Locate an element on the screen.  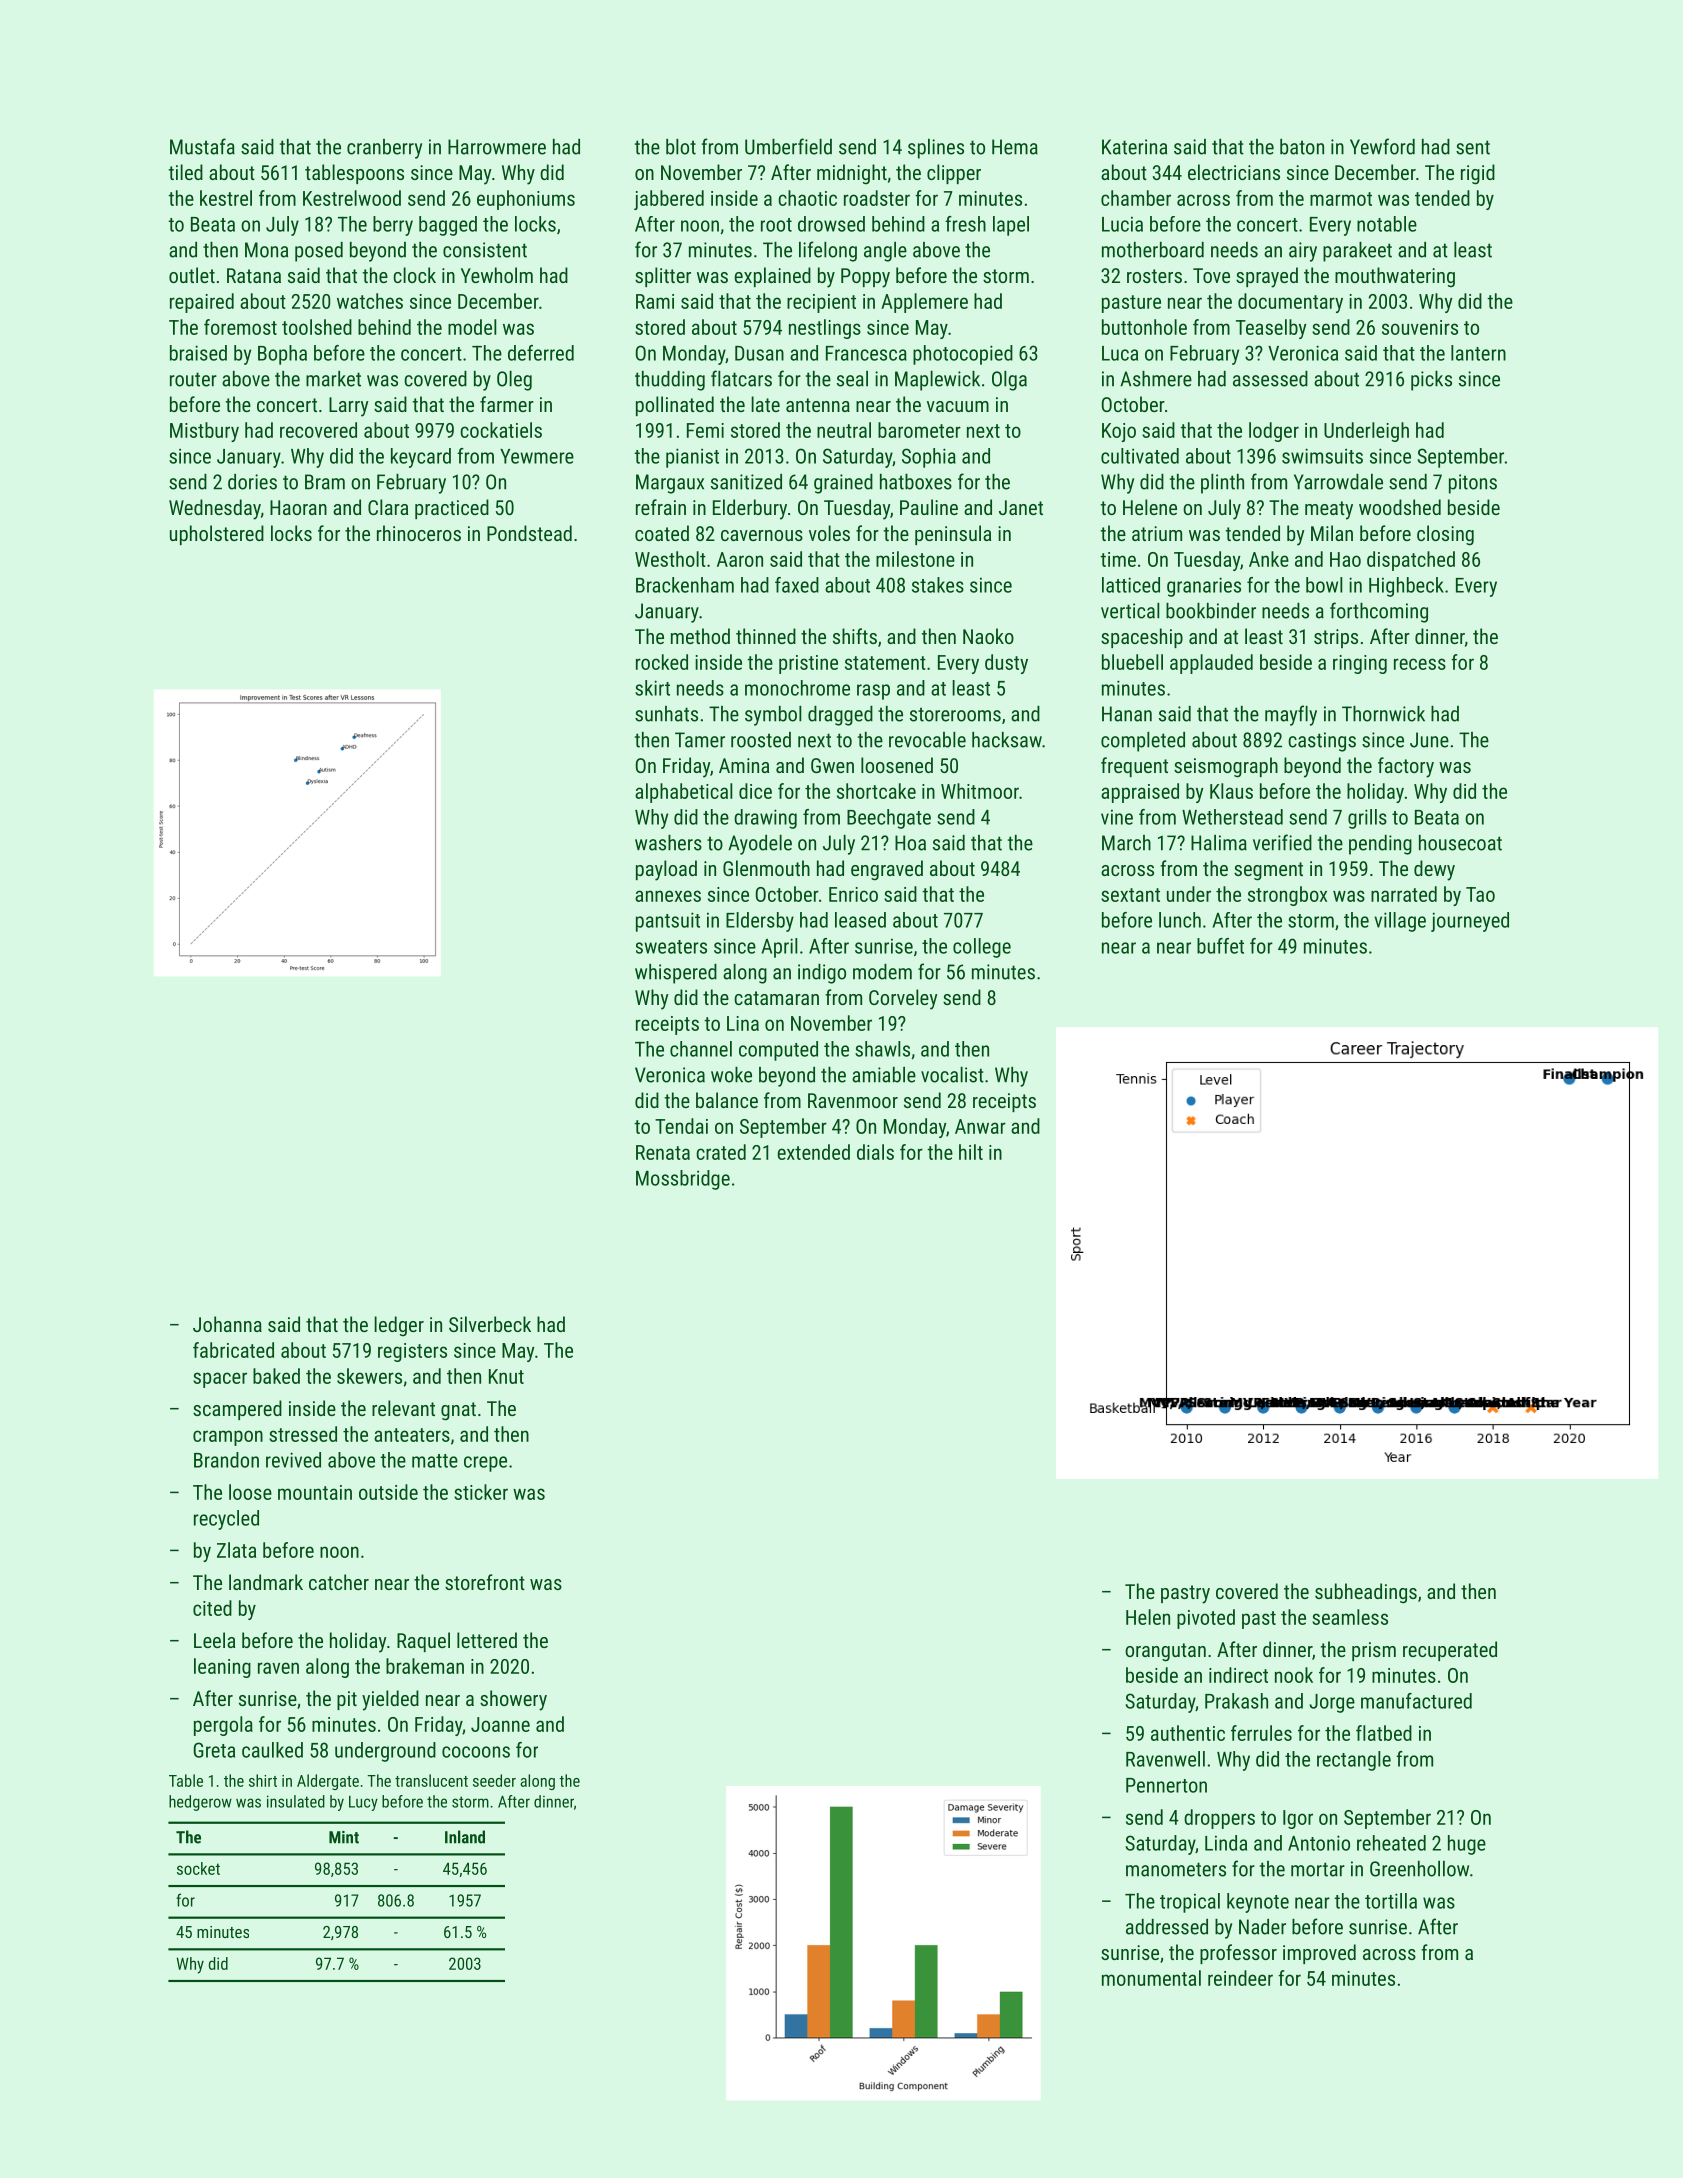
socket is located at coordinates (198, 1868).
